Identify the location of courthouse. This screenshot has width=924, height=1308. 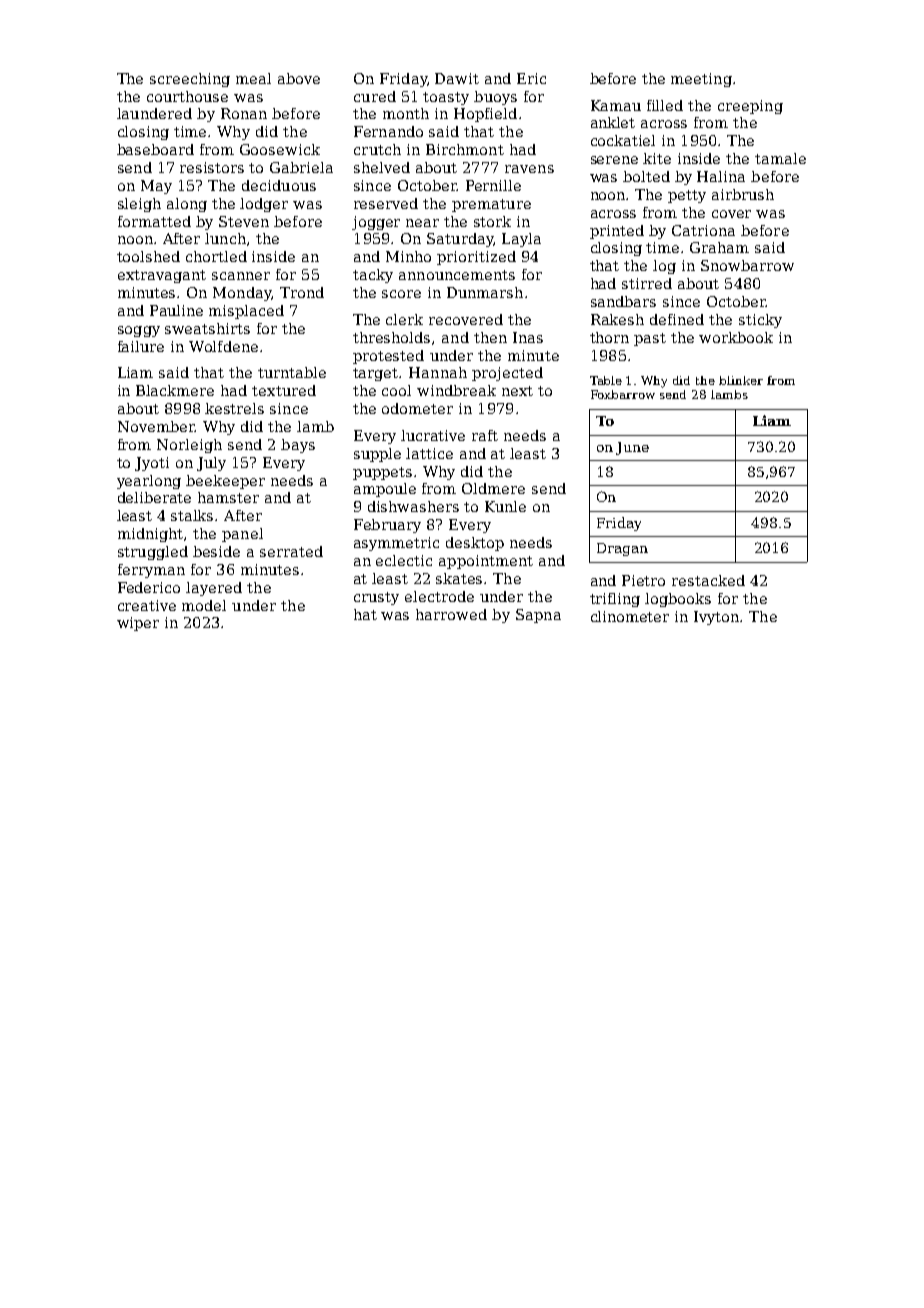
(187, 96).
